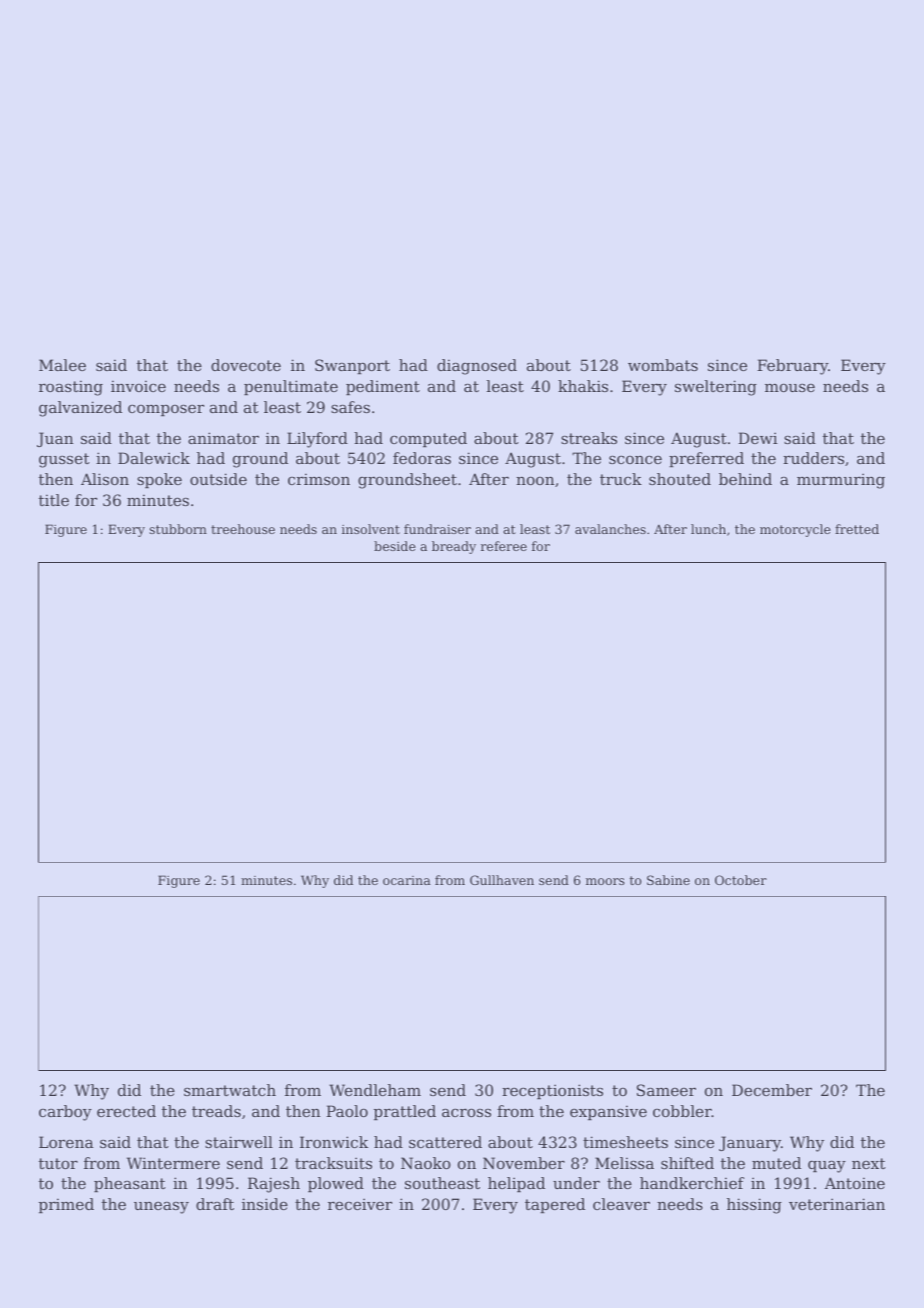  I want to click on pheasant, so click(130, 1184).
